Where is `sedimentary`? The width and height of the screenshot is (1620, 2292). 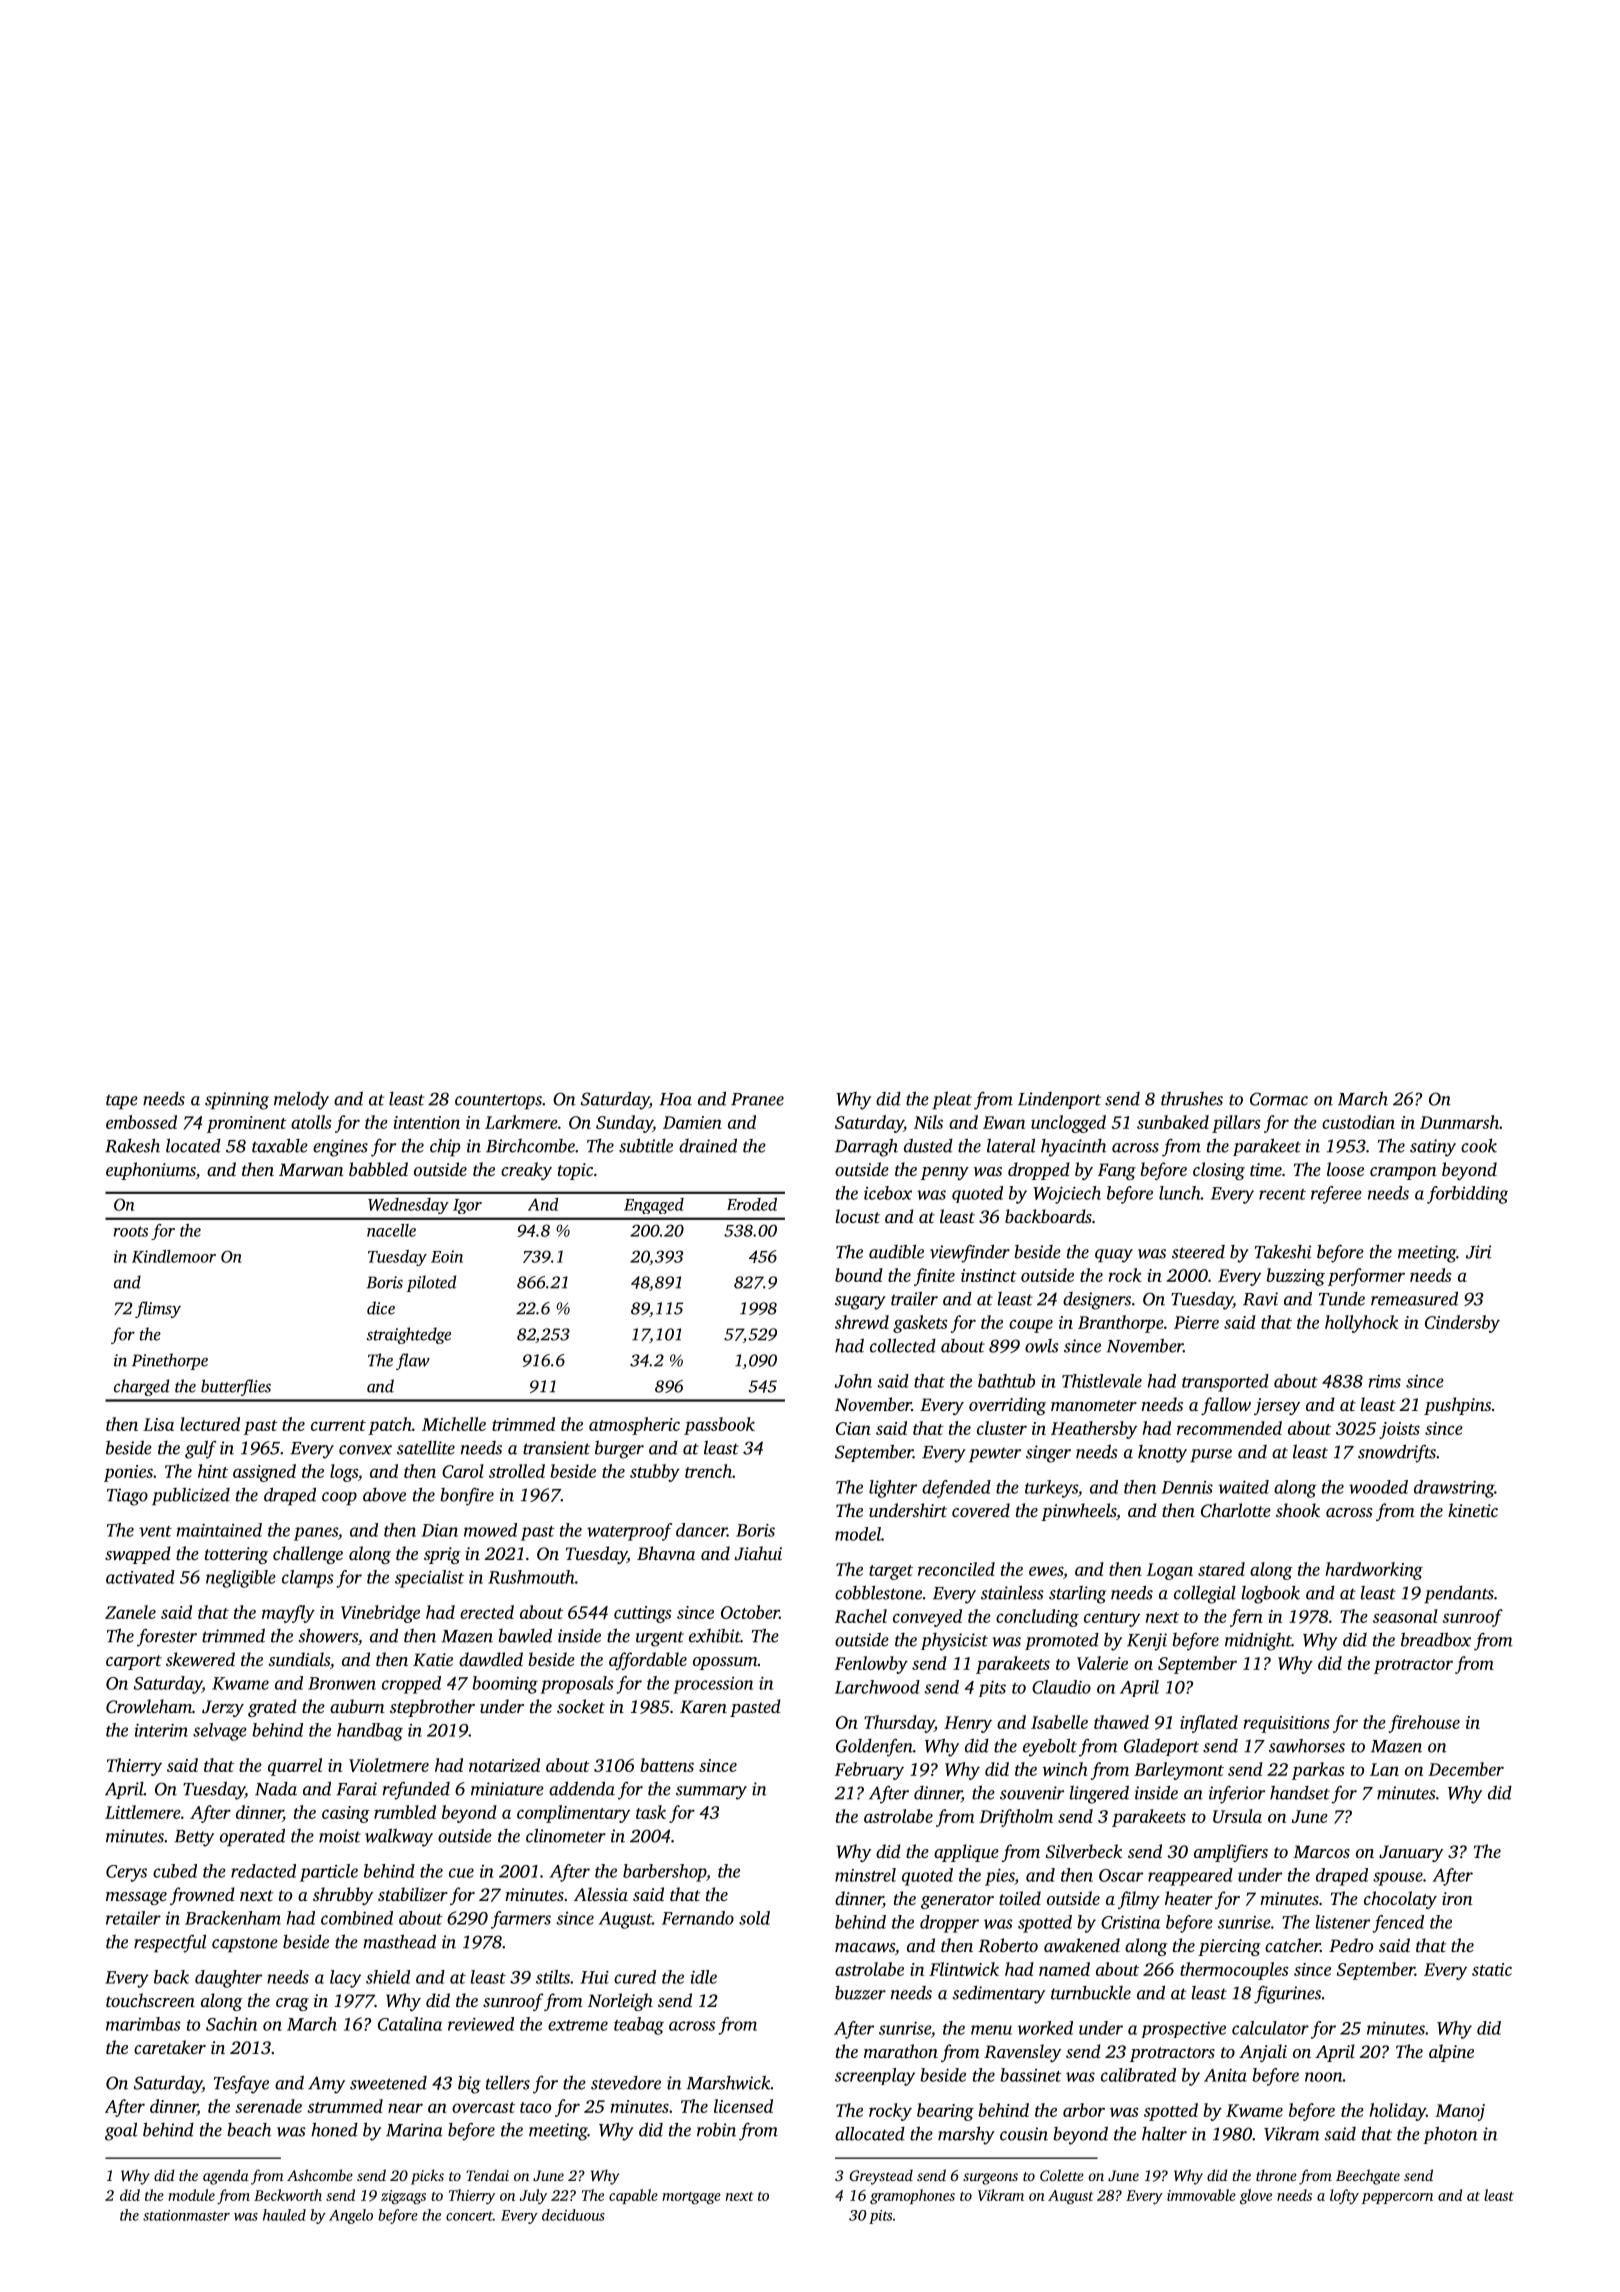 sedimentary is located at coordinates (998, 1994).
